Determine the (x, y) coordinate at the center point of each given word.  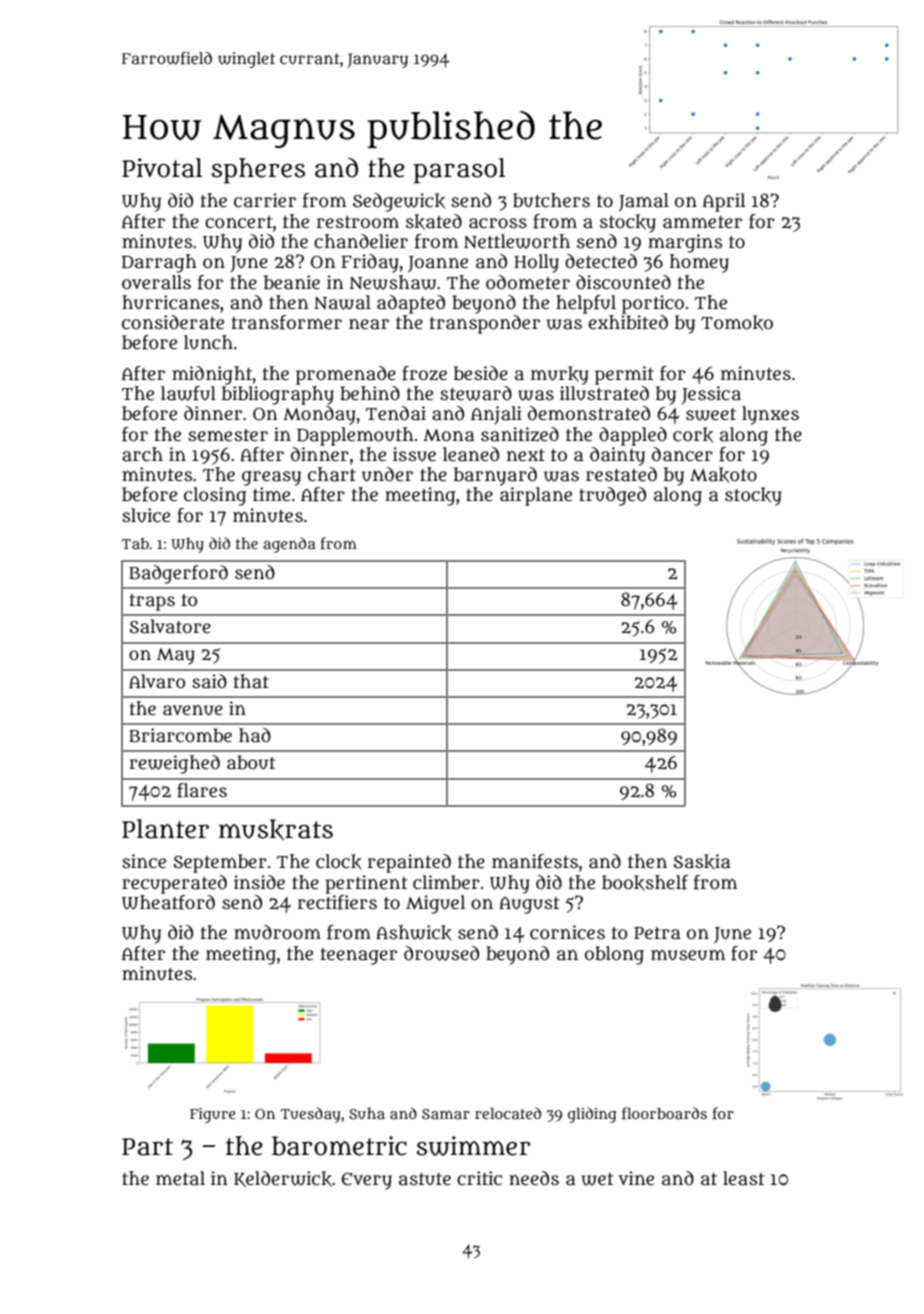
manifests (535, 861)
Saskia (701, 862)
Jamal (644, 202)
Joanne (438, 264)
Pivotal (162, 168)
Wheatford (168, 902)
